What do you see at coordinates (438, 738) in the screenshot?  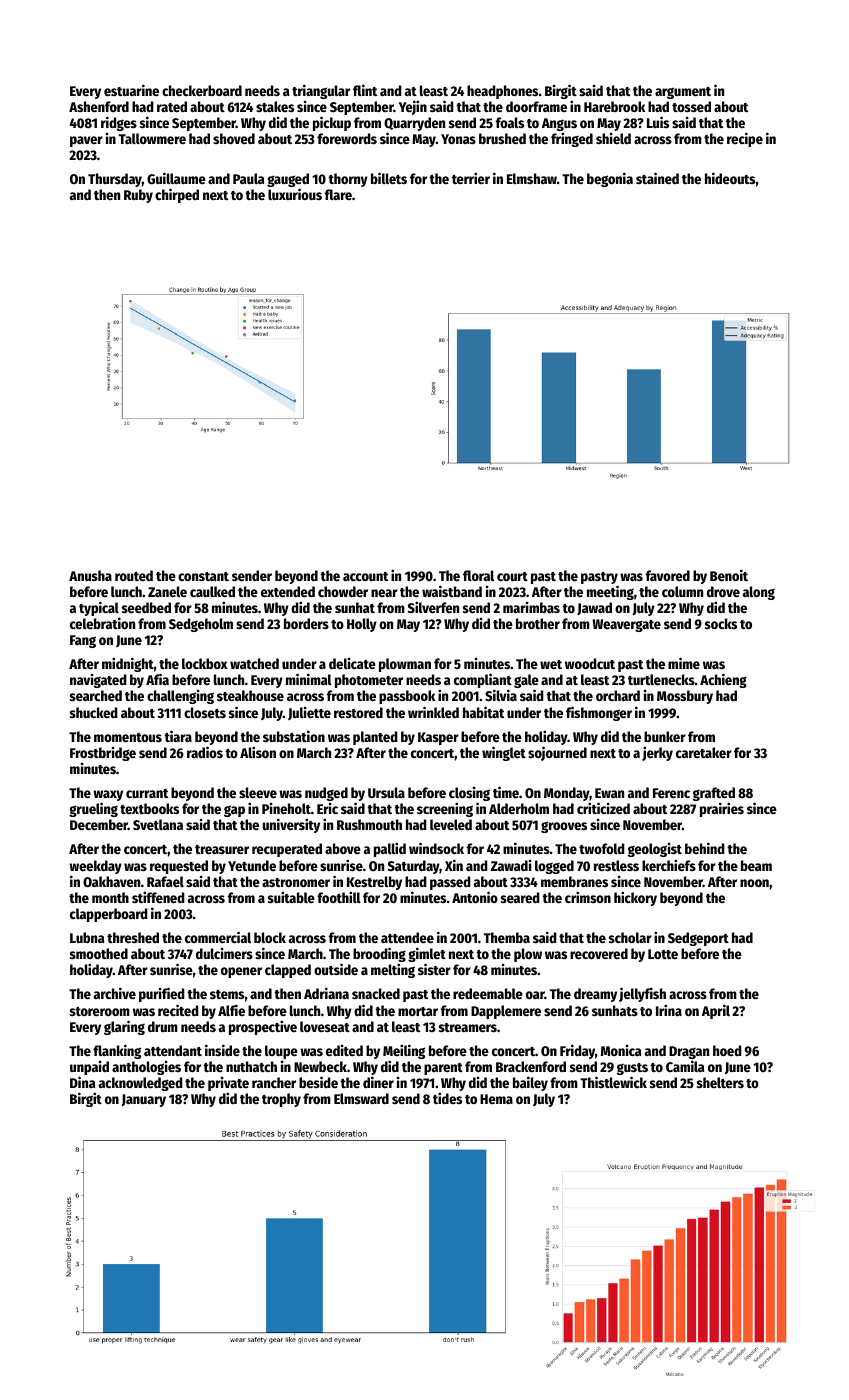 I see `Kasper` at bounding box center [438, 738].
